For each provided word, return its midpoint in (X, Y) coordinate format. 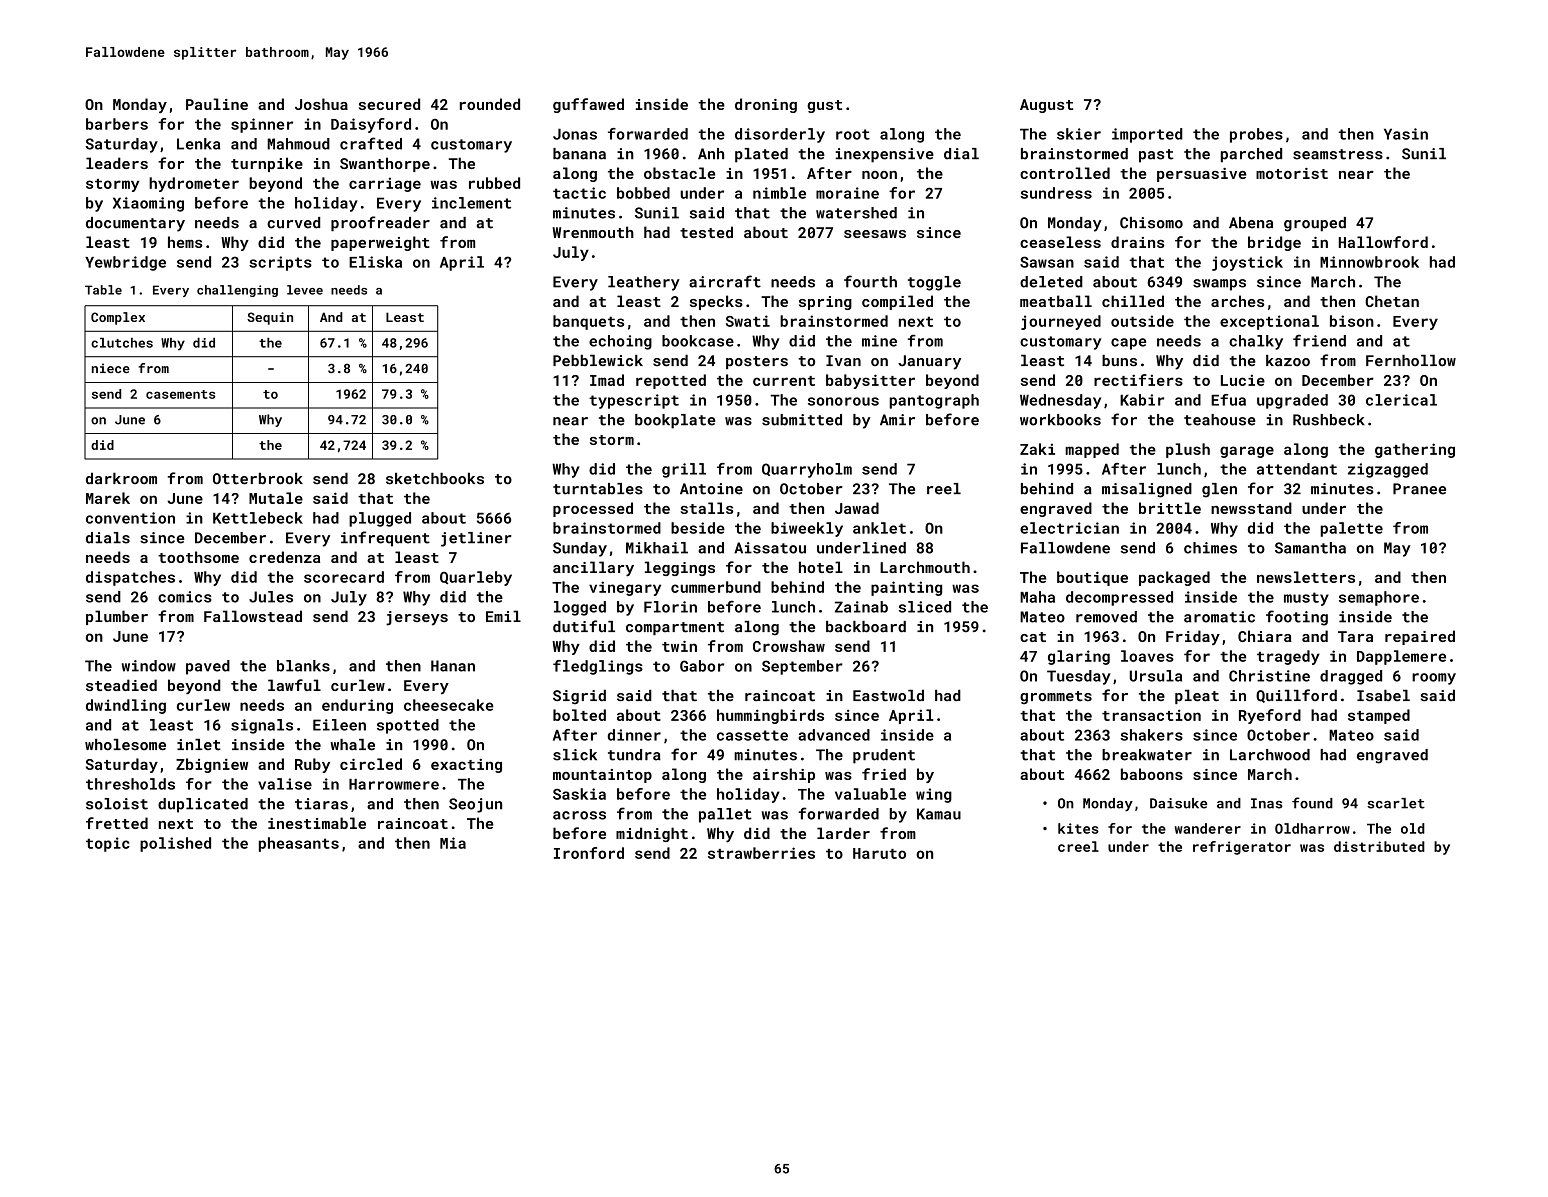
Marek (108, 498)
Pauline (217, 104)
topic (108, 844)
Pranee (1419, 489)
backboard (866, 627)
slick (575, 755)
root (853, 134)
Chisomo (1151, 223)
